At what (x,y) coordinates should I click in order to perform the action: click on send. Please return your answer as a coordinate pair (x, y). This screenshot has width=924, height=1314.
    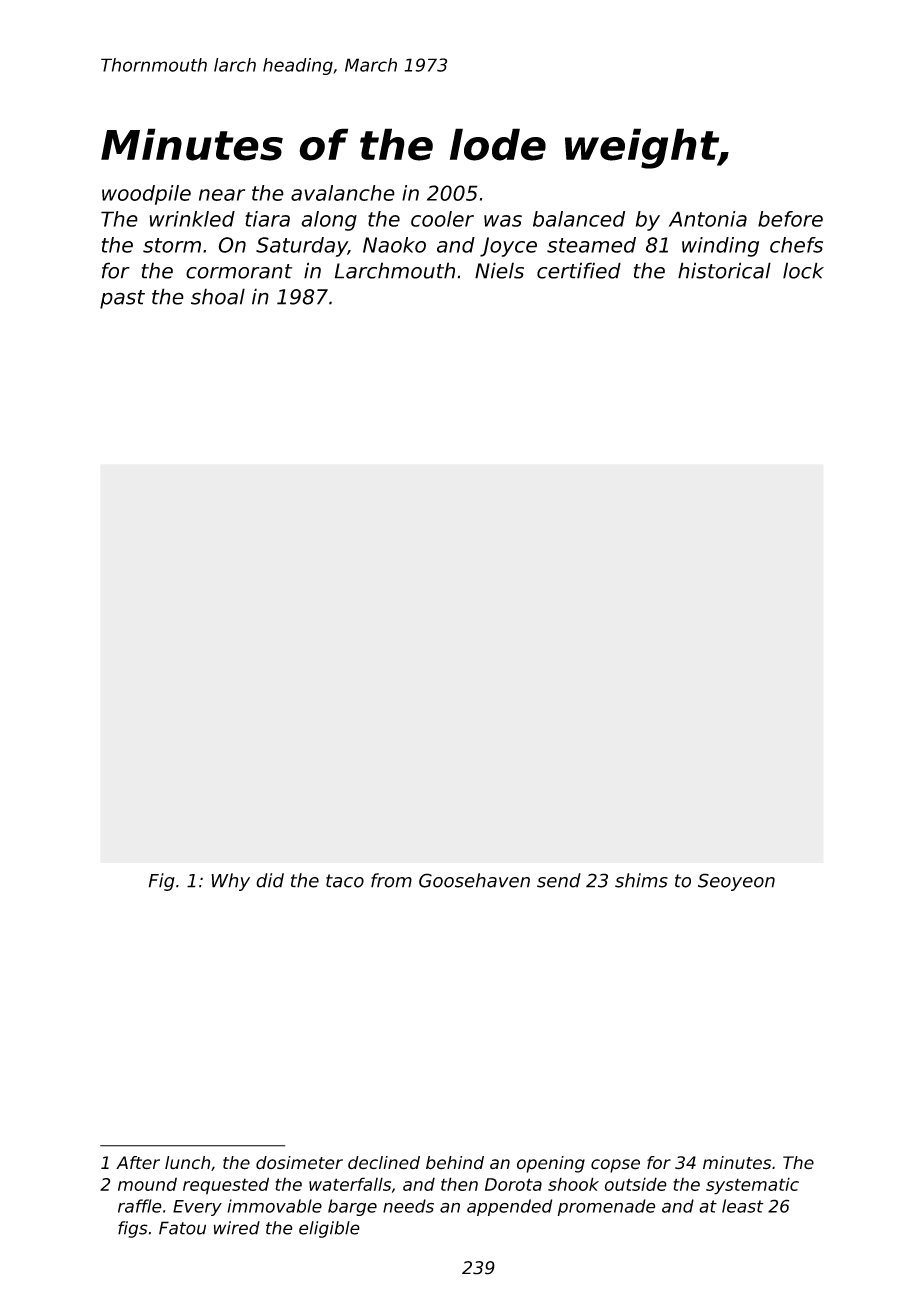
    Looking at the image, I should click on (559, 880).
